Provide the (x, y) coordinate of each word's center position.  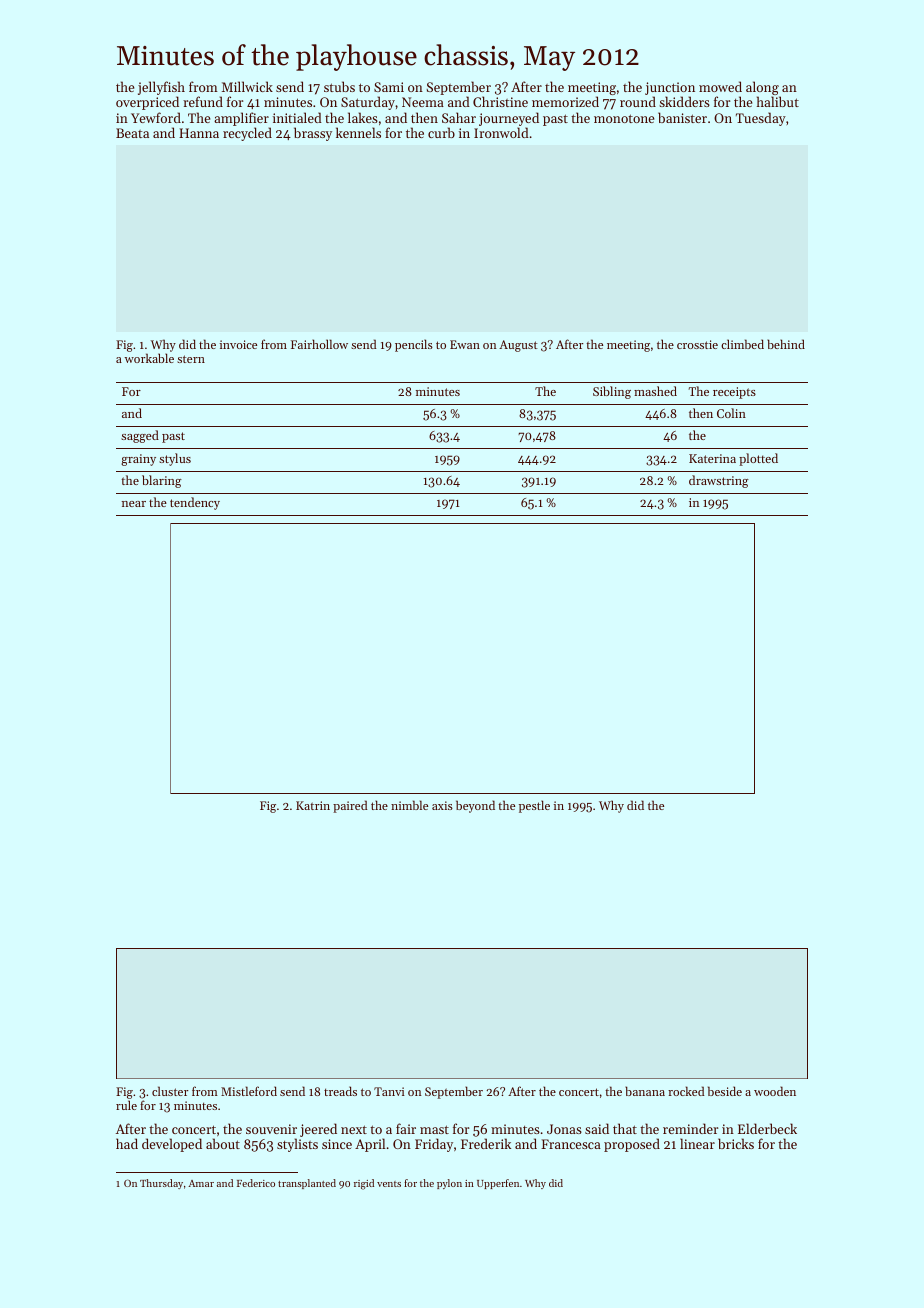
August (518, 346)
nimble (409, 805)
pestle (534, 806)
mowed (720, 86)
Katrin (313, 805)
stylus (175, 459)
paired (350, 806)
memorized (565, 101)
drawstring (719, 481)
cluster (170, 1091)
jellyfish (161, 88)
